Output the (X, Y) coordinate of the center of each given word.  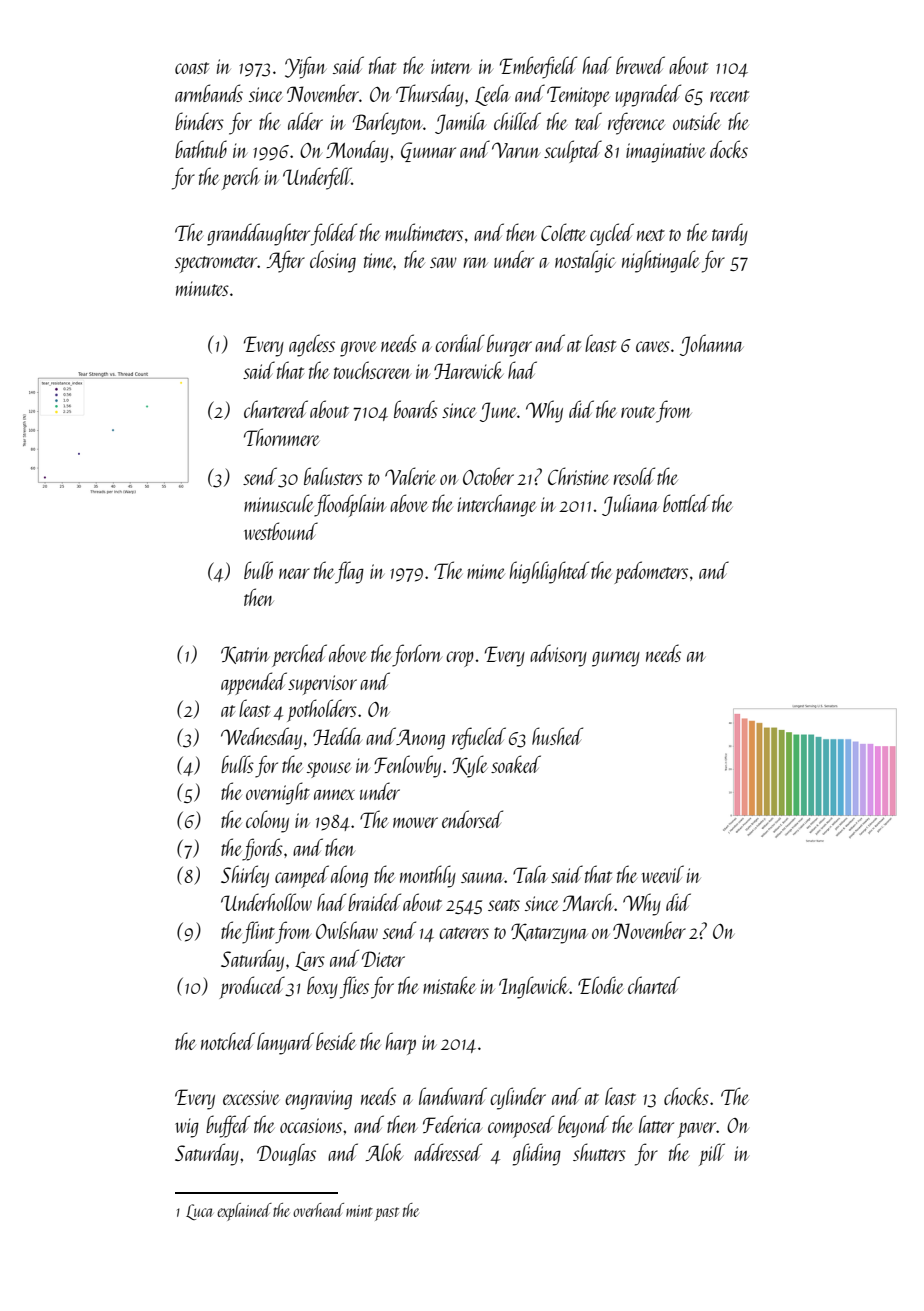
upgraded (648, 95)
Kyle (470, 766)
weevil (663, 874)
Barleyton (387, 123)
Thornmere (282, 437)
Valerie (410, 476)
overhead (318, 1210)
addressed (448, 1152)
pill (712, 1154)
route (638, 412)
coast (192, 68)
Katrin (245, 655)
